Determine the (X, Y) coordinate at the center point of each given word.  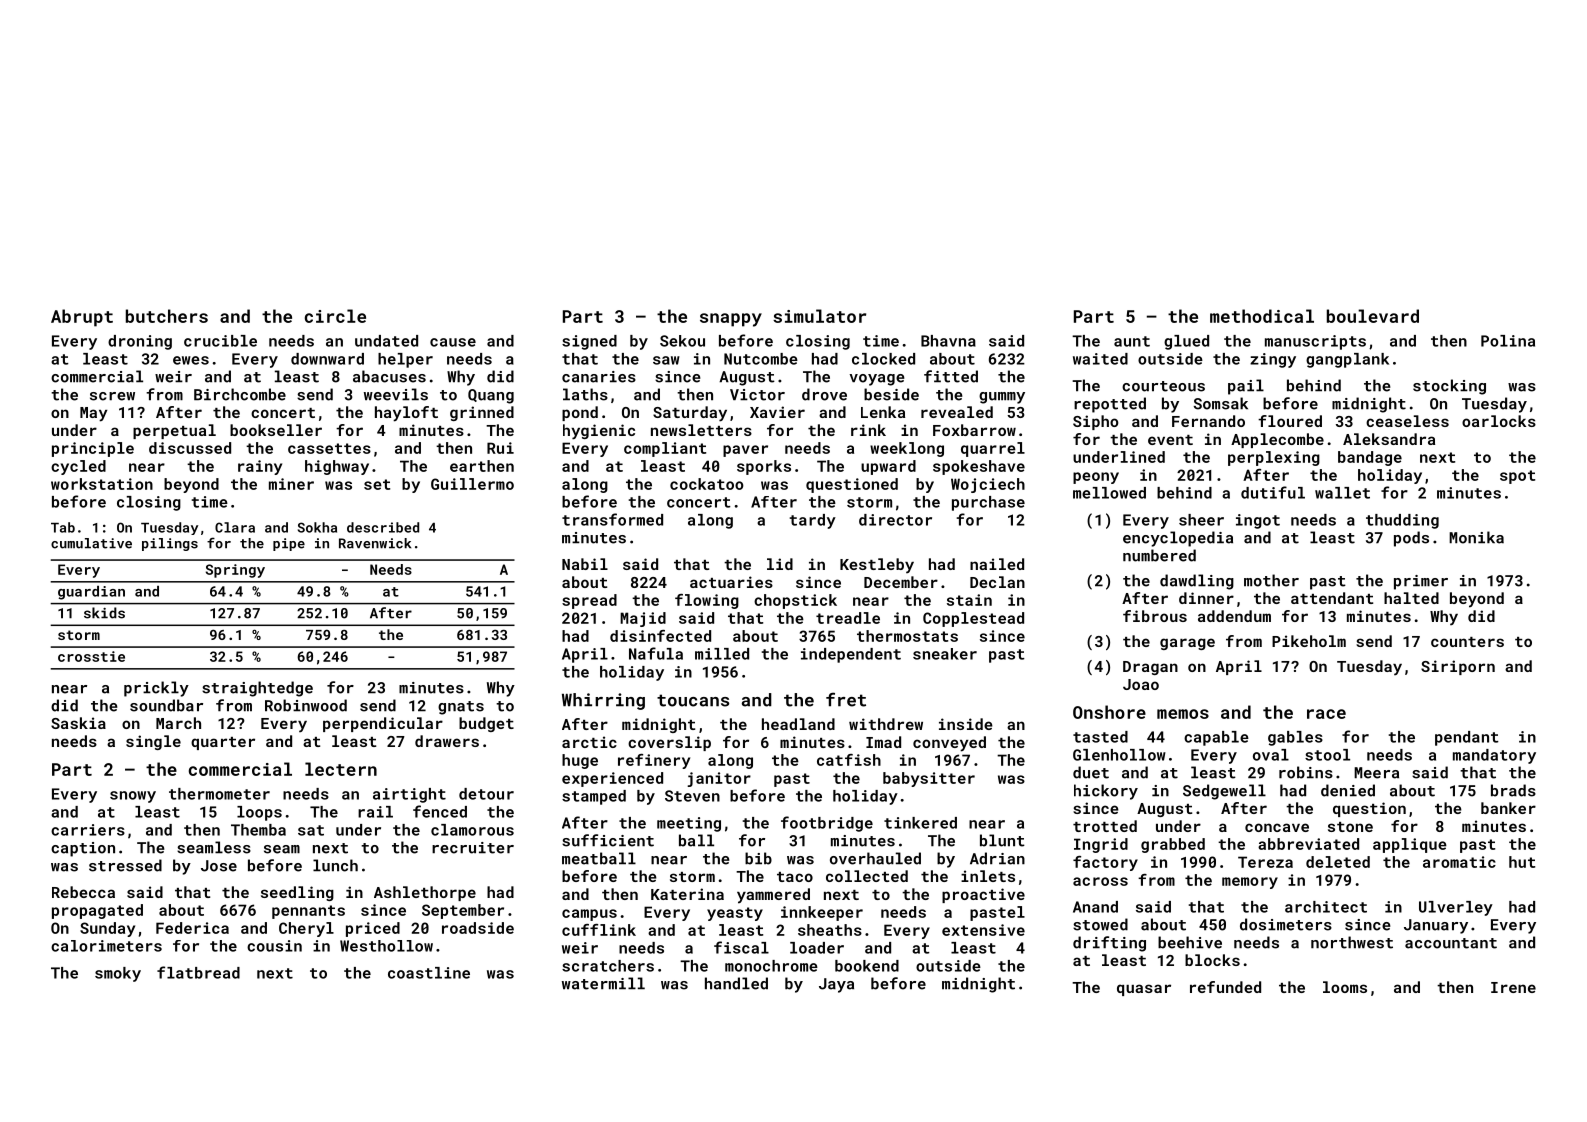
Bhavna (948, 341)
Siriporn (1458, 667)
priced (373, 929)
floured (1290, 421)
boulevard (1373, 316)
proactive (983, 895)
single (153, 742)
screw (112, 396)
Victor (757, 395)
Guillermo (472, 484)
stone (1350, 827)
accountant (1451, 943)
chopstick (795, 601)
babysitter (929, 779)
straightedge (257, 689)
